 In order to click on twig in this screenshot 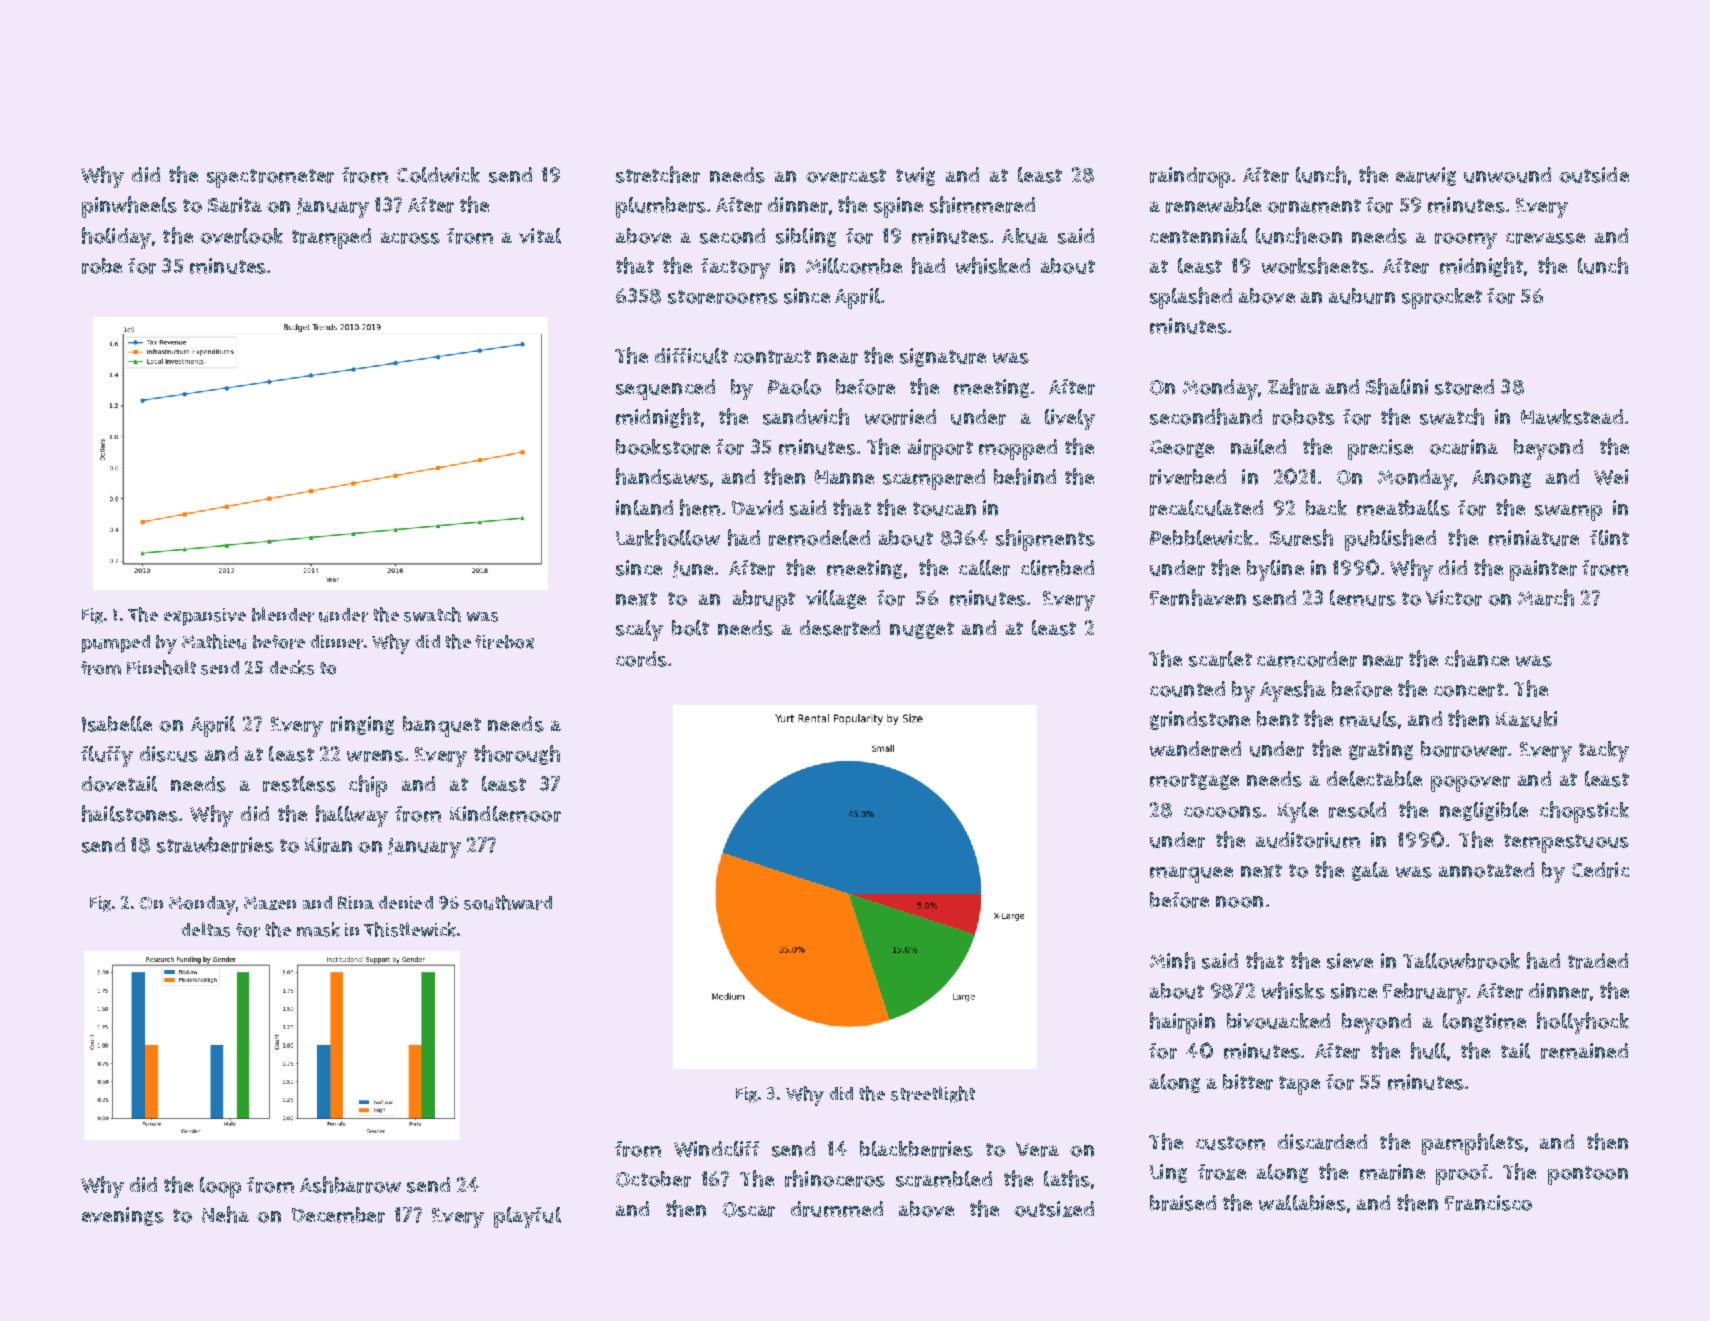, I will do `click(915, 176)`.
